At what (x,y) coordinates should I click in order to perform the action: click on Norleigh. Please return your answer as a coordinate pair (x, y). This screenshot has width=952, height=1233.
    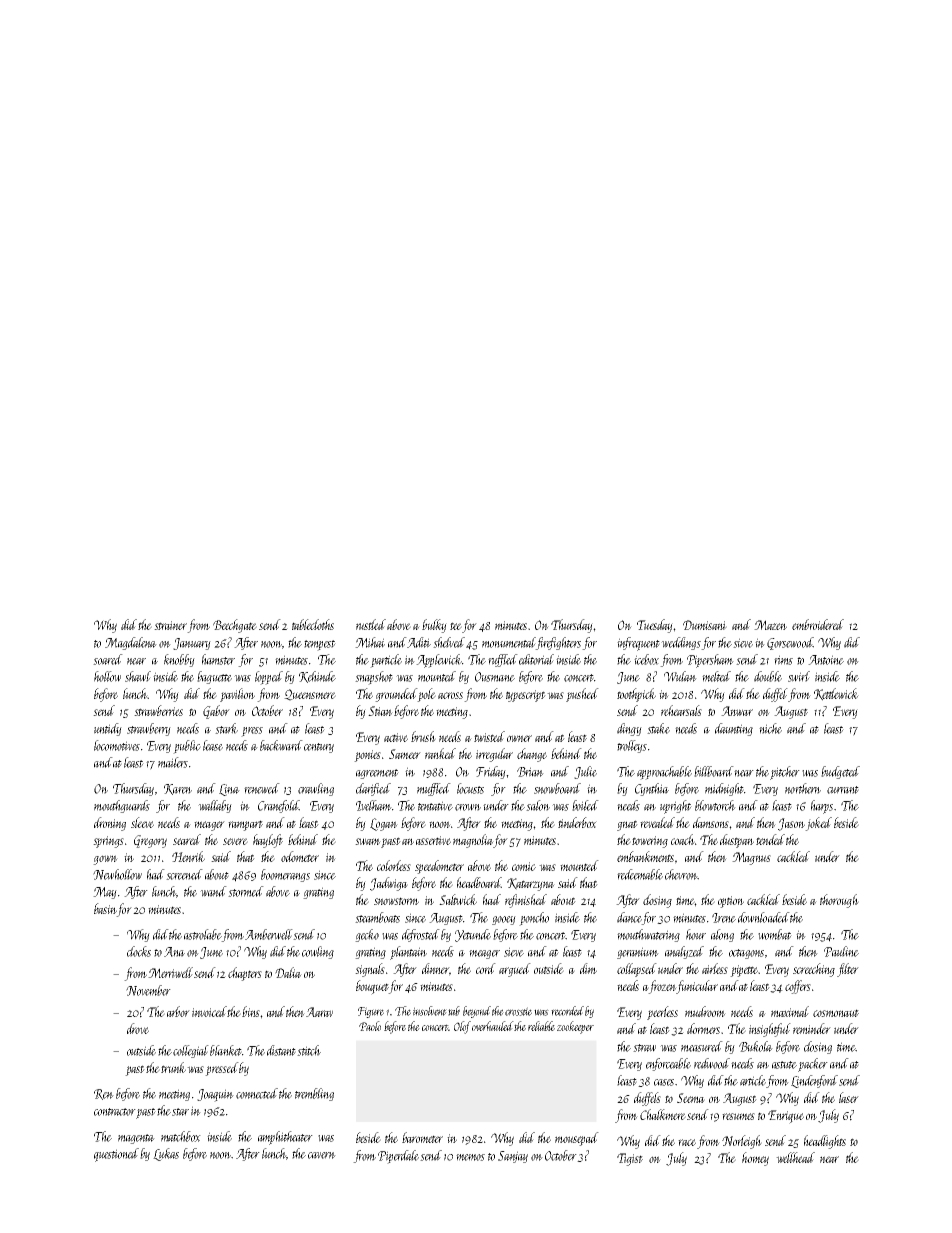
    Looking at the image, I should click on (742, 1142).
